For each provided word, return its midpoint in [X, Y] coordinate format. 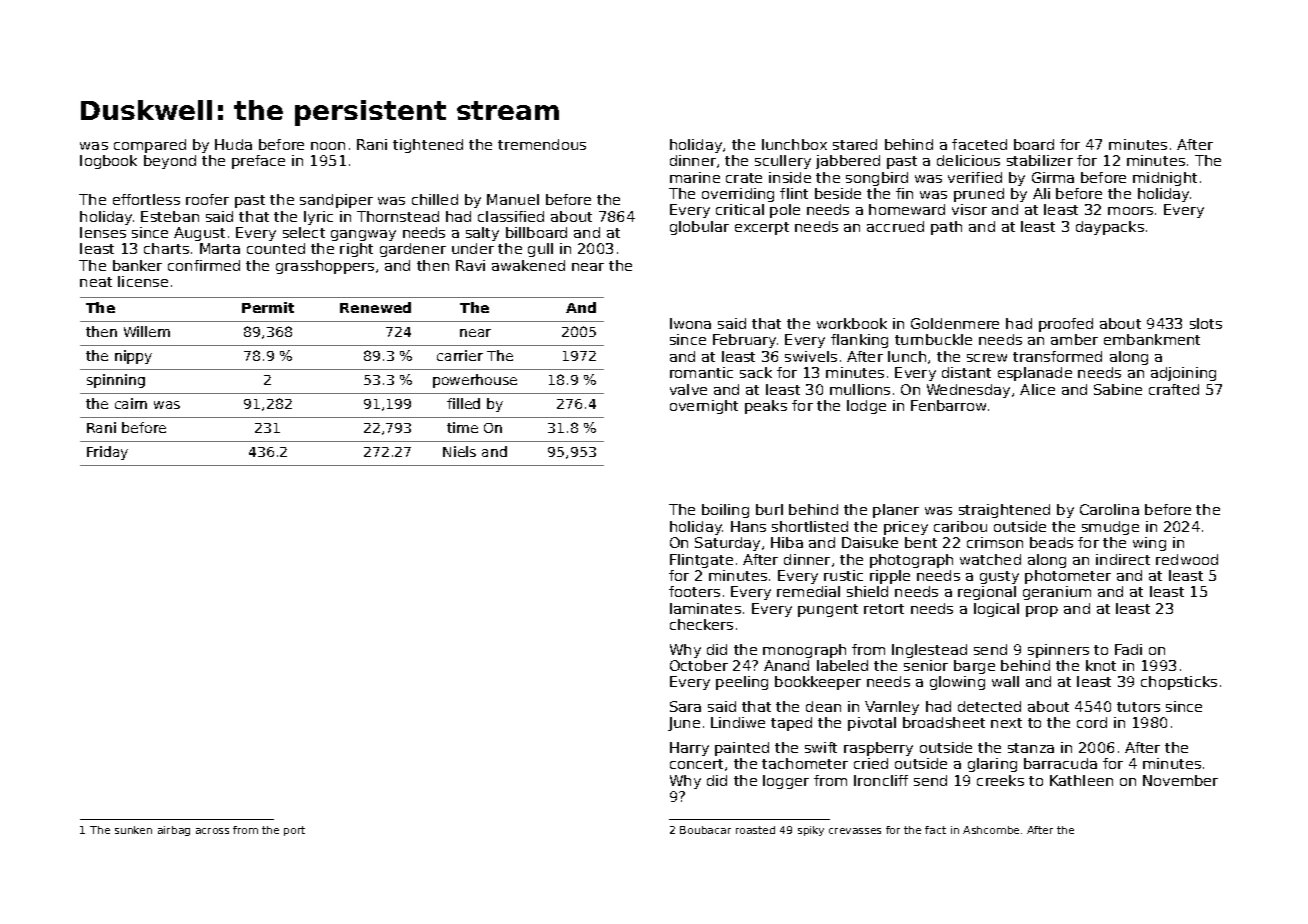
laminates [705, 608]
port [294, 831]
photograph [911, 561]
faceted [979, 144]
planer [896, 511]
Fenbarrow [948, 405]
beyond [170, 162]
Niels [459, 451]
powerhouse [475, 381]
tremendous [542, 144]
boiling [725, 511]
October [699, 665]
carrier [460, 355]
